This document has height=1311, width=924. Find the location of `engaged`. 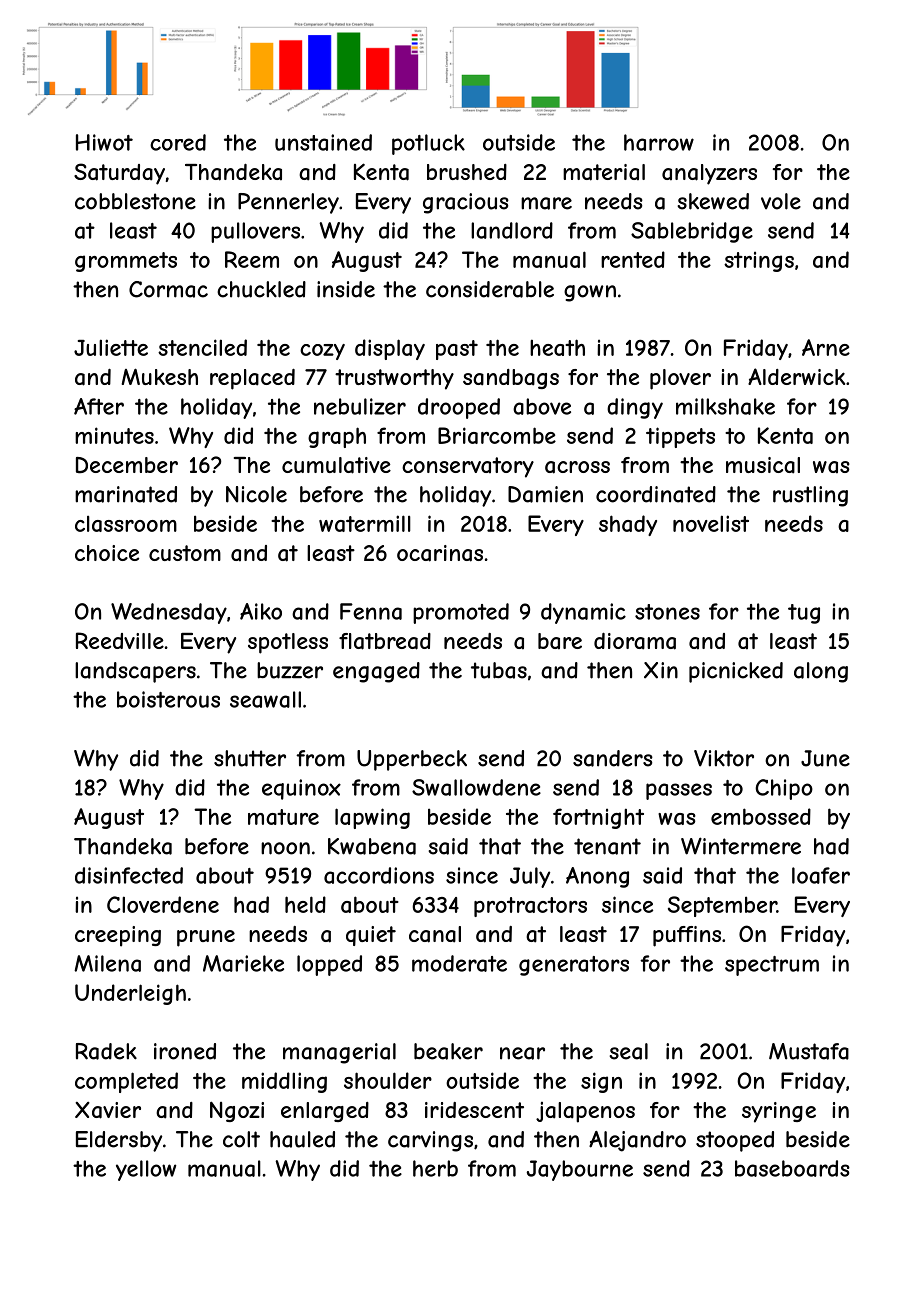

engaged is located at coordinates (376, 672).
